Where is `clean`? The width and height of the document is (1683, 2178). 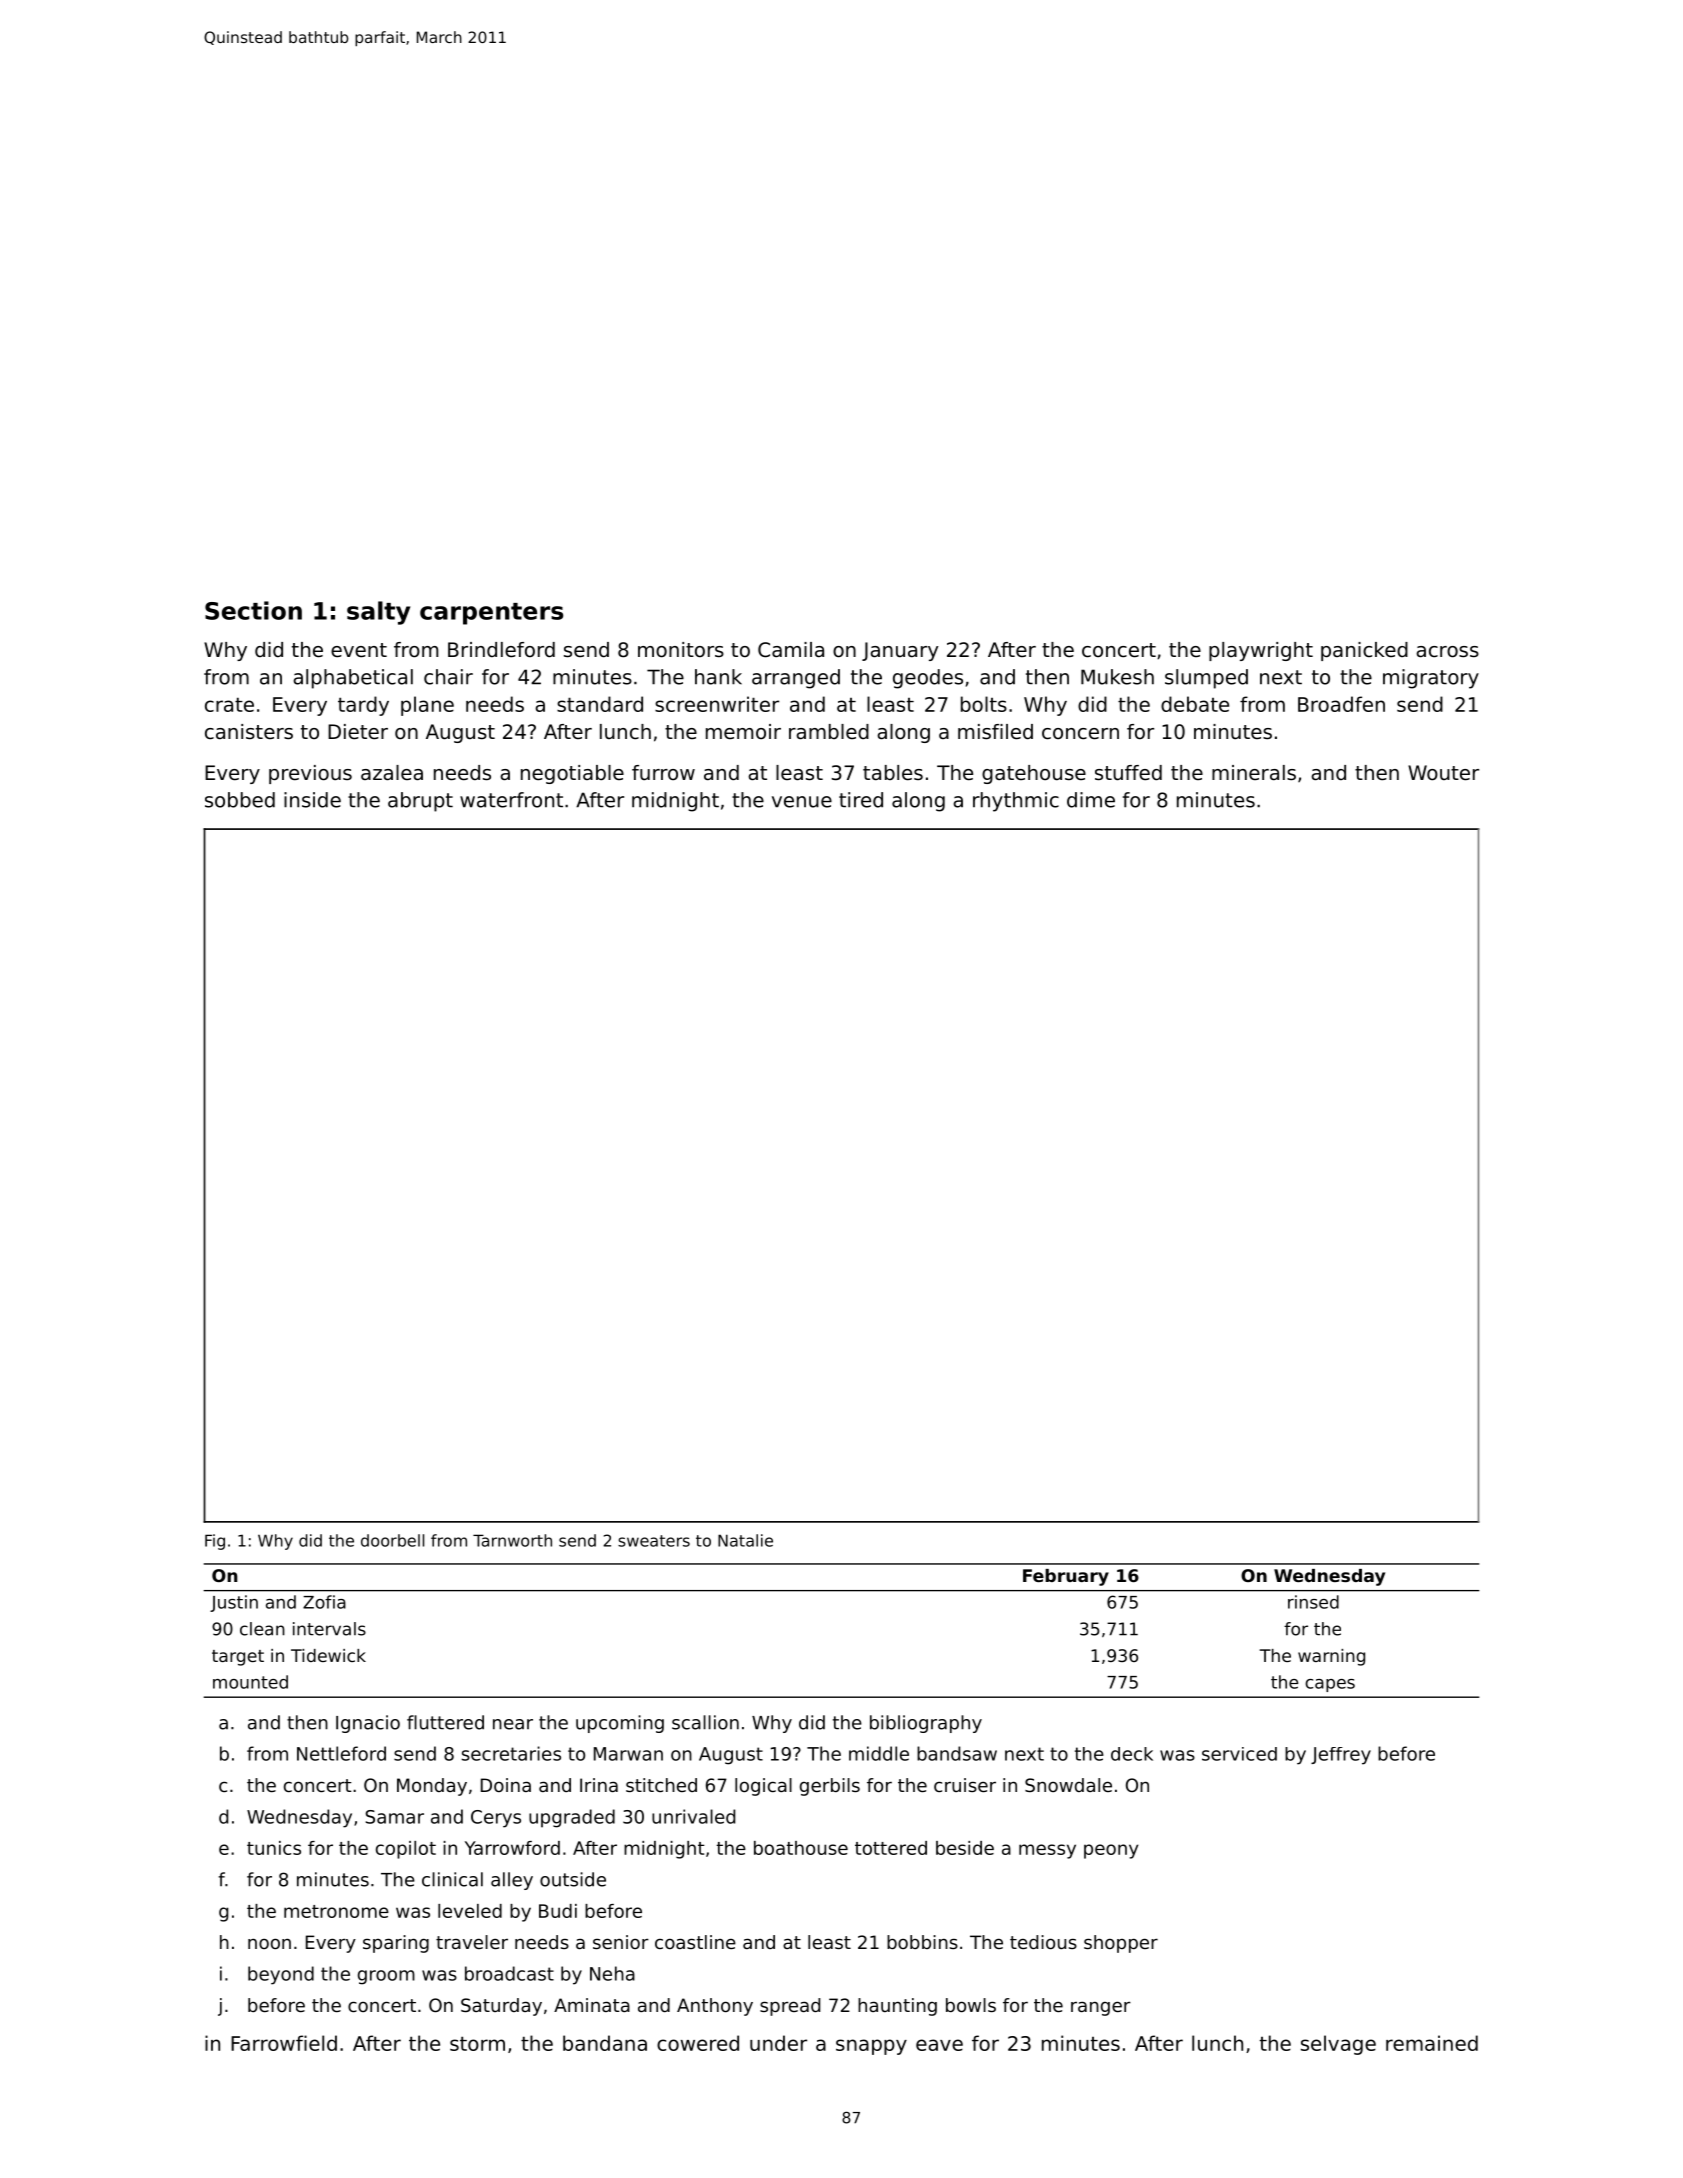
clean is located at coordinates (262, 1629).
